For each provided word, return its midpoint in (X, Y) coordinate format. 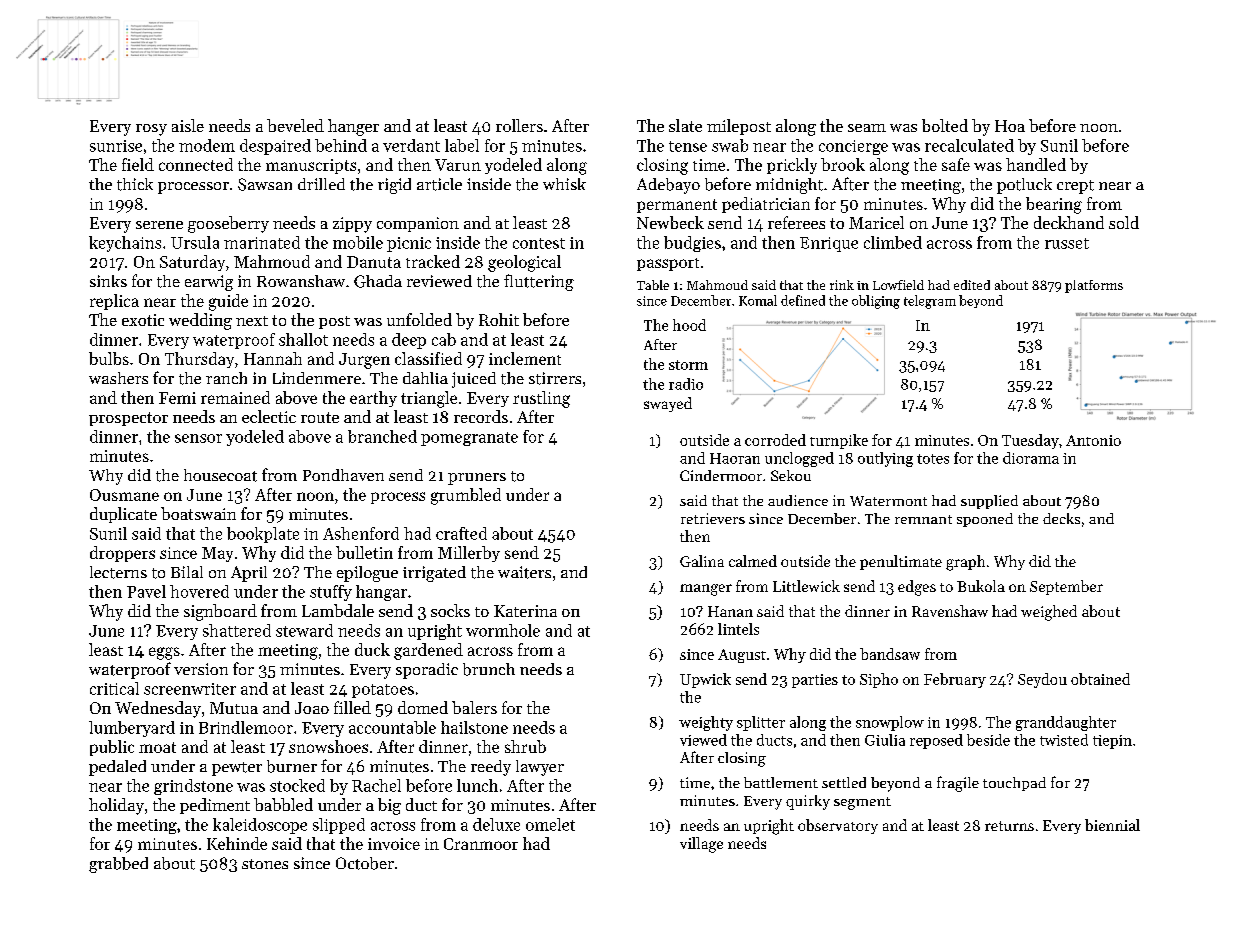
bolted (945, 125)
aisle (188, 125)
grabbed (118, 865)
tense (688, 146)
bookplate (263, 535)
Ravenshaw (950, 611)
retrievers (713, 518)
